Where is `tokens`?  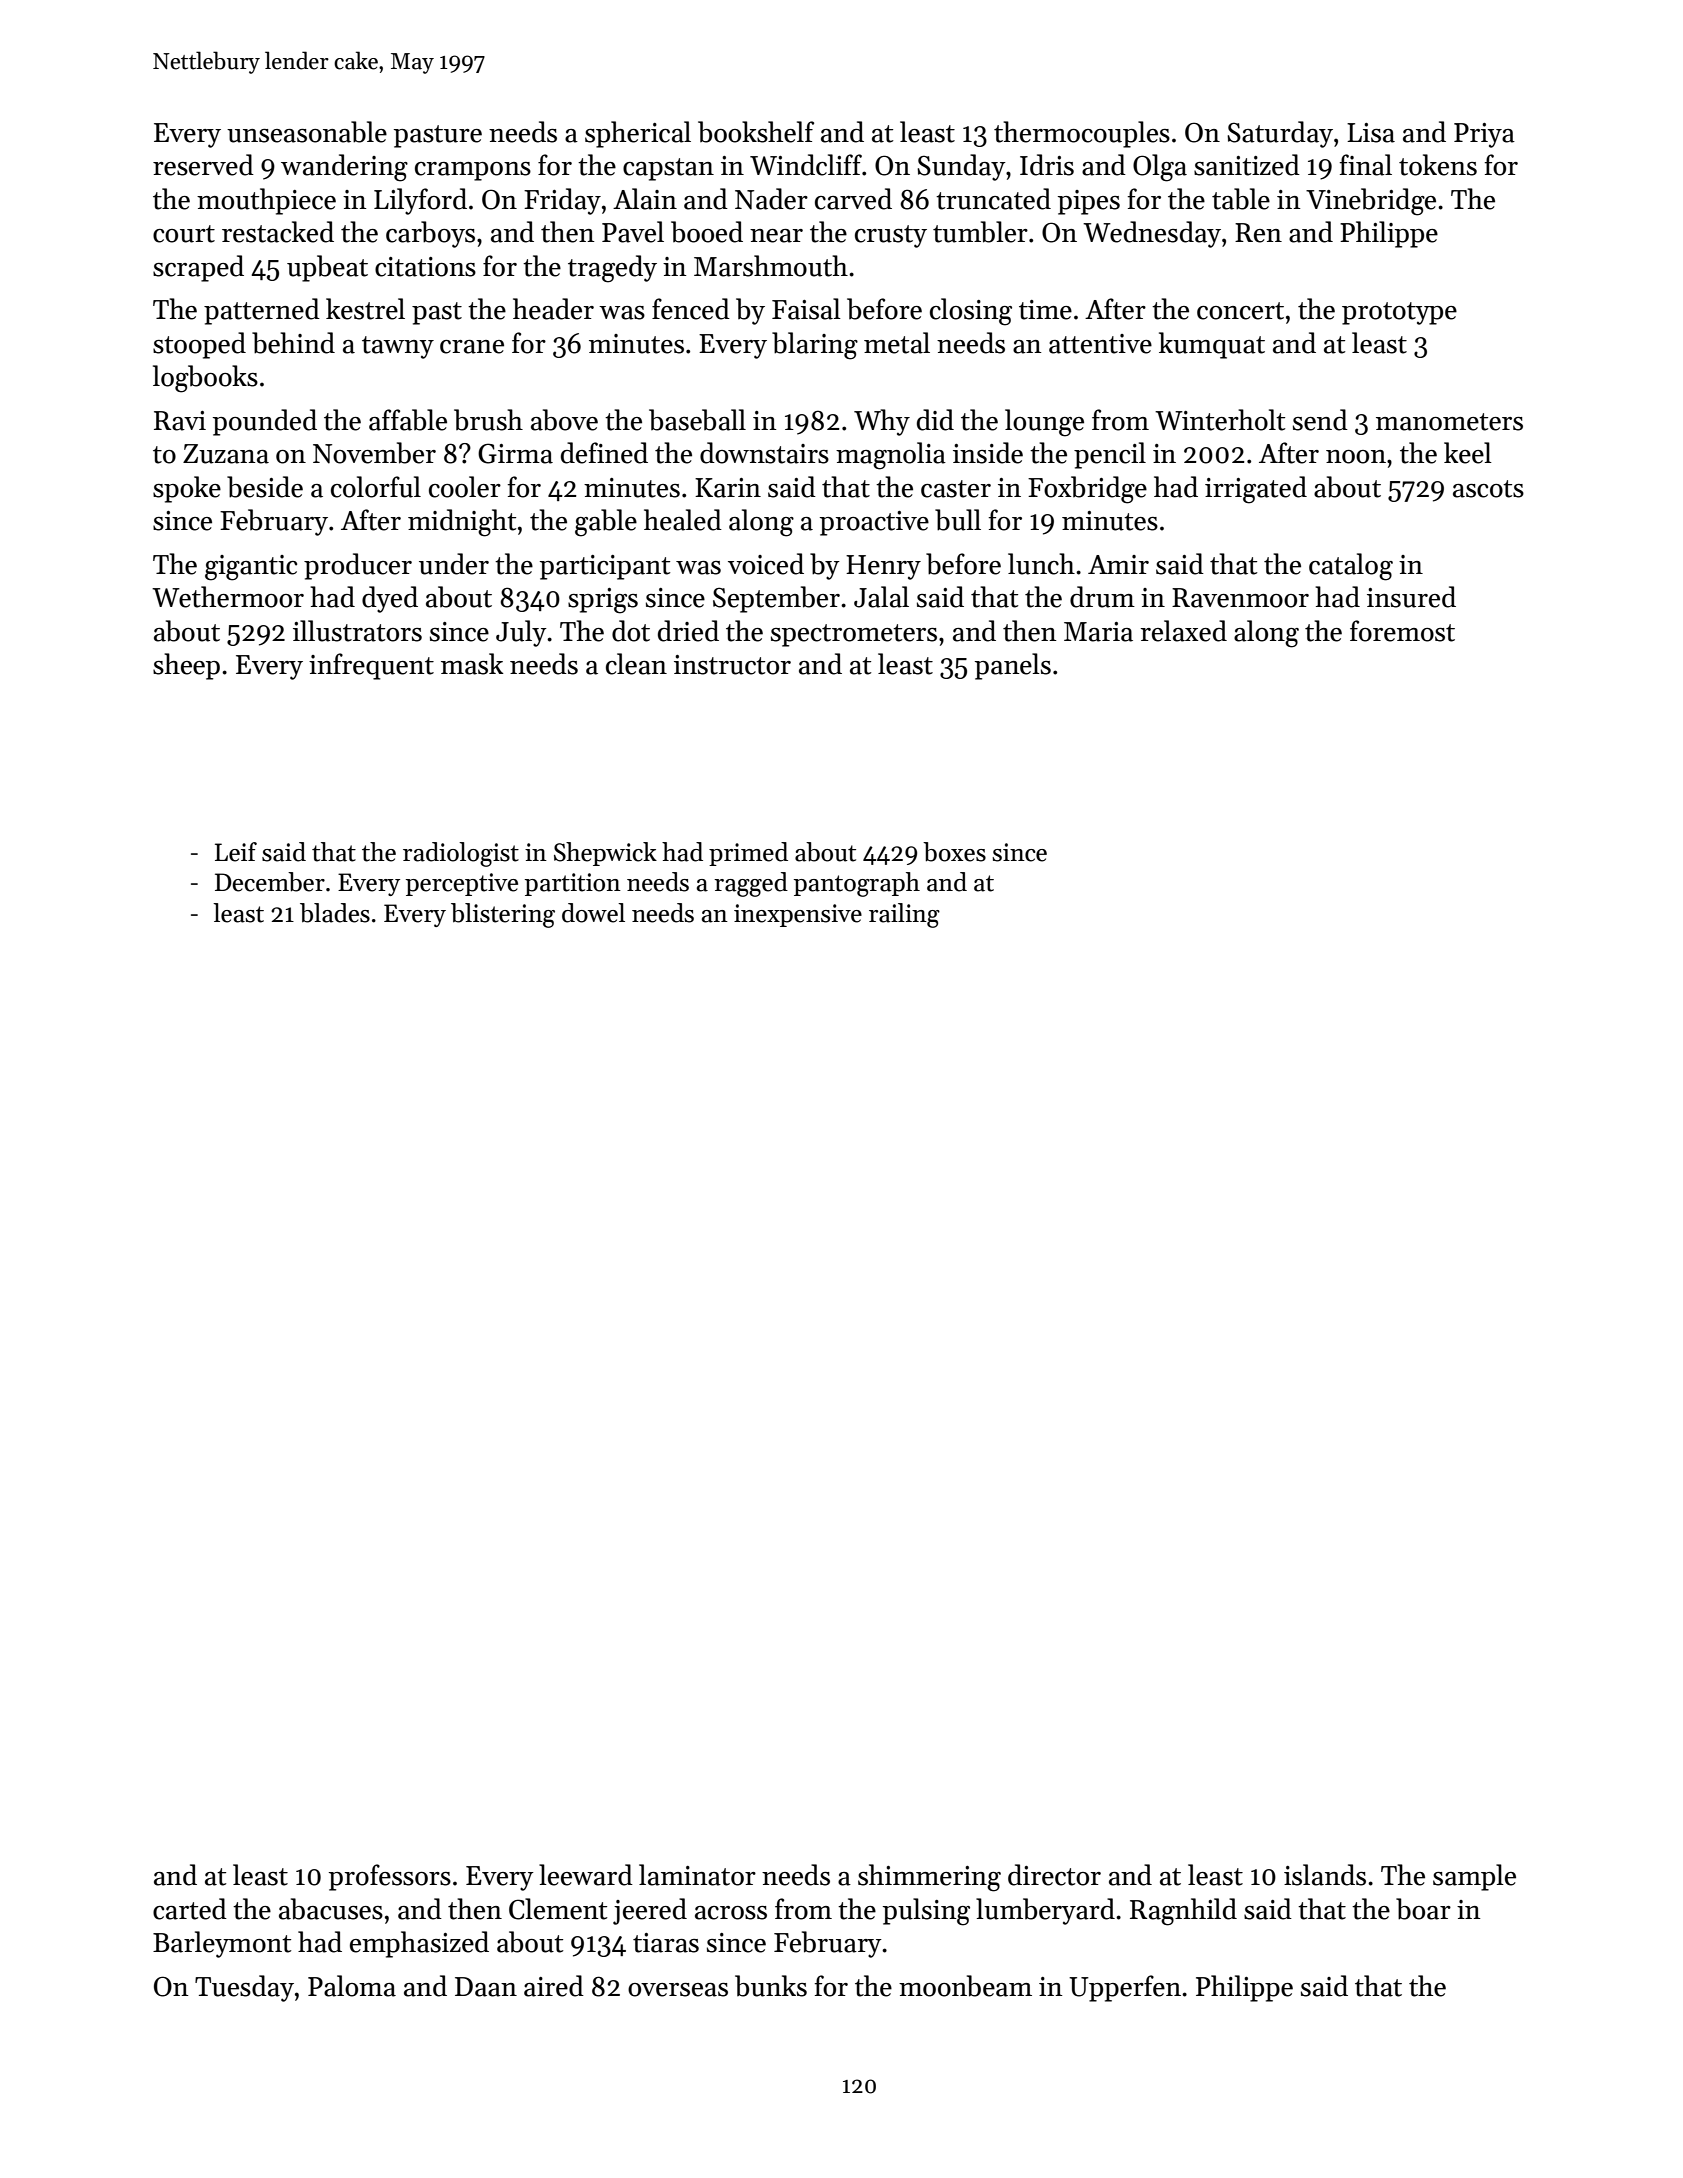 tokens is located at coordinates (1438, 165).
